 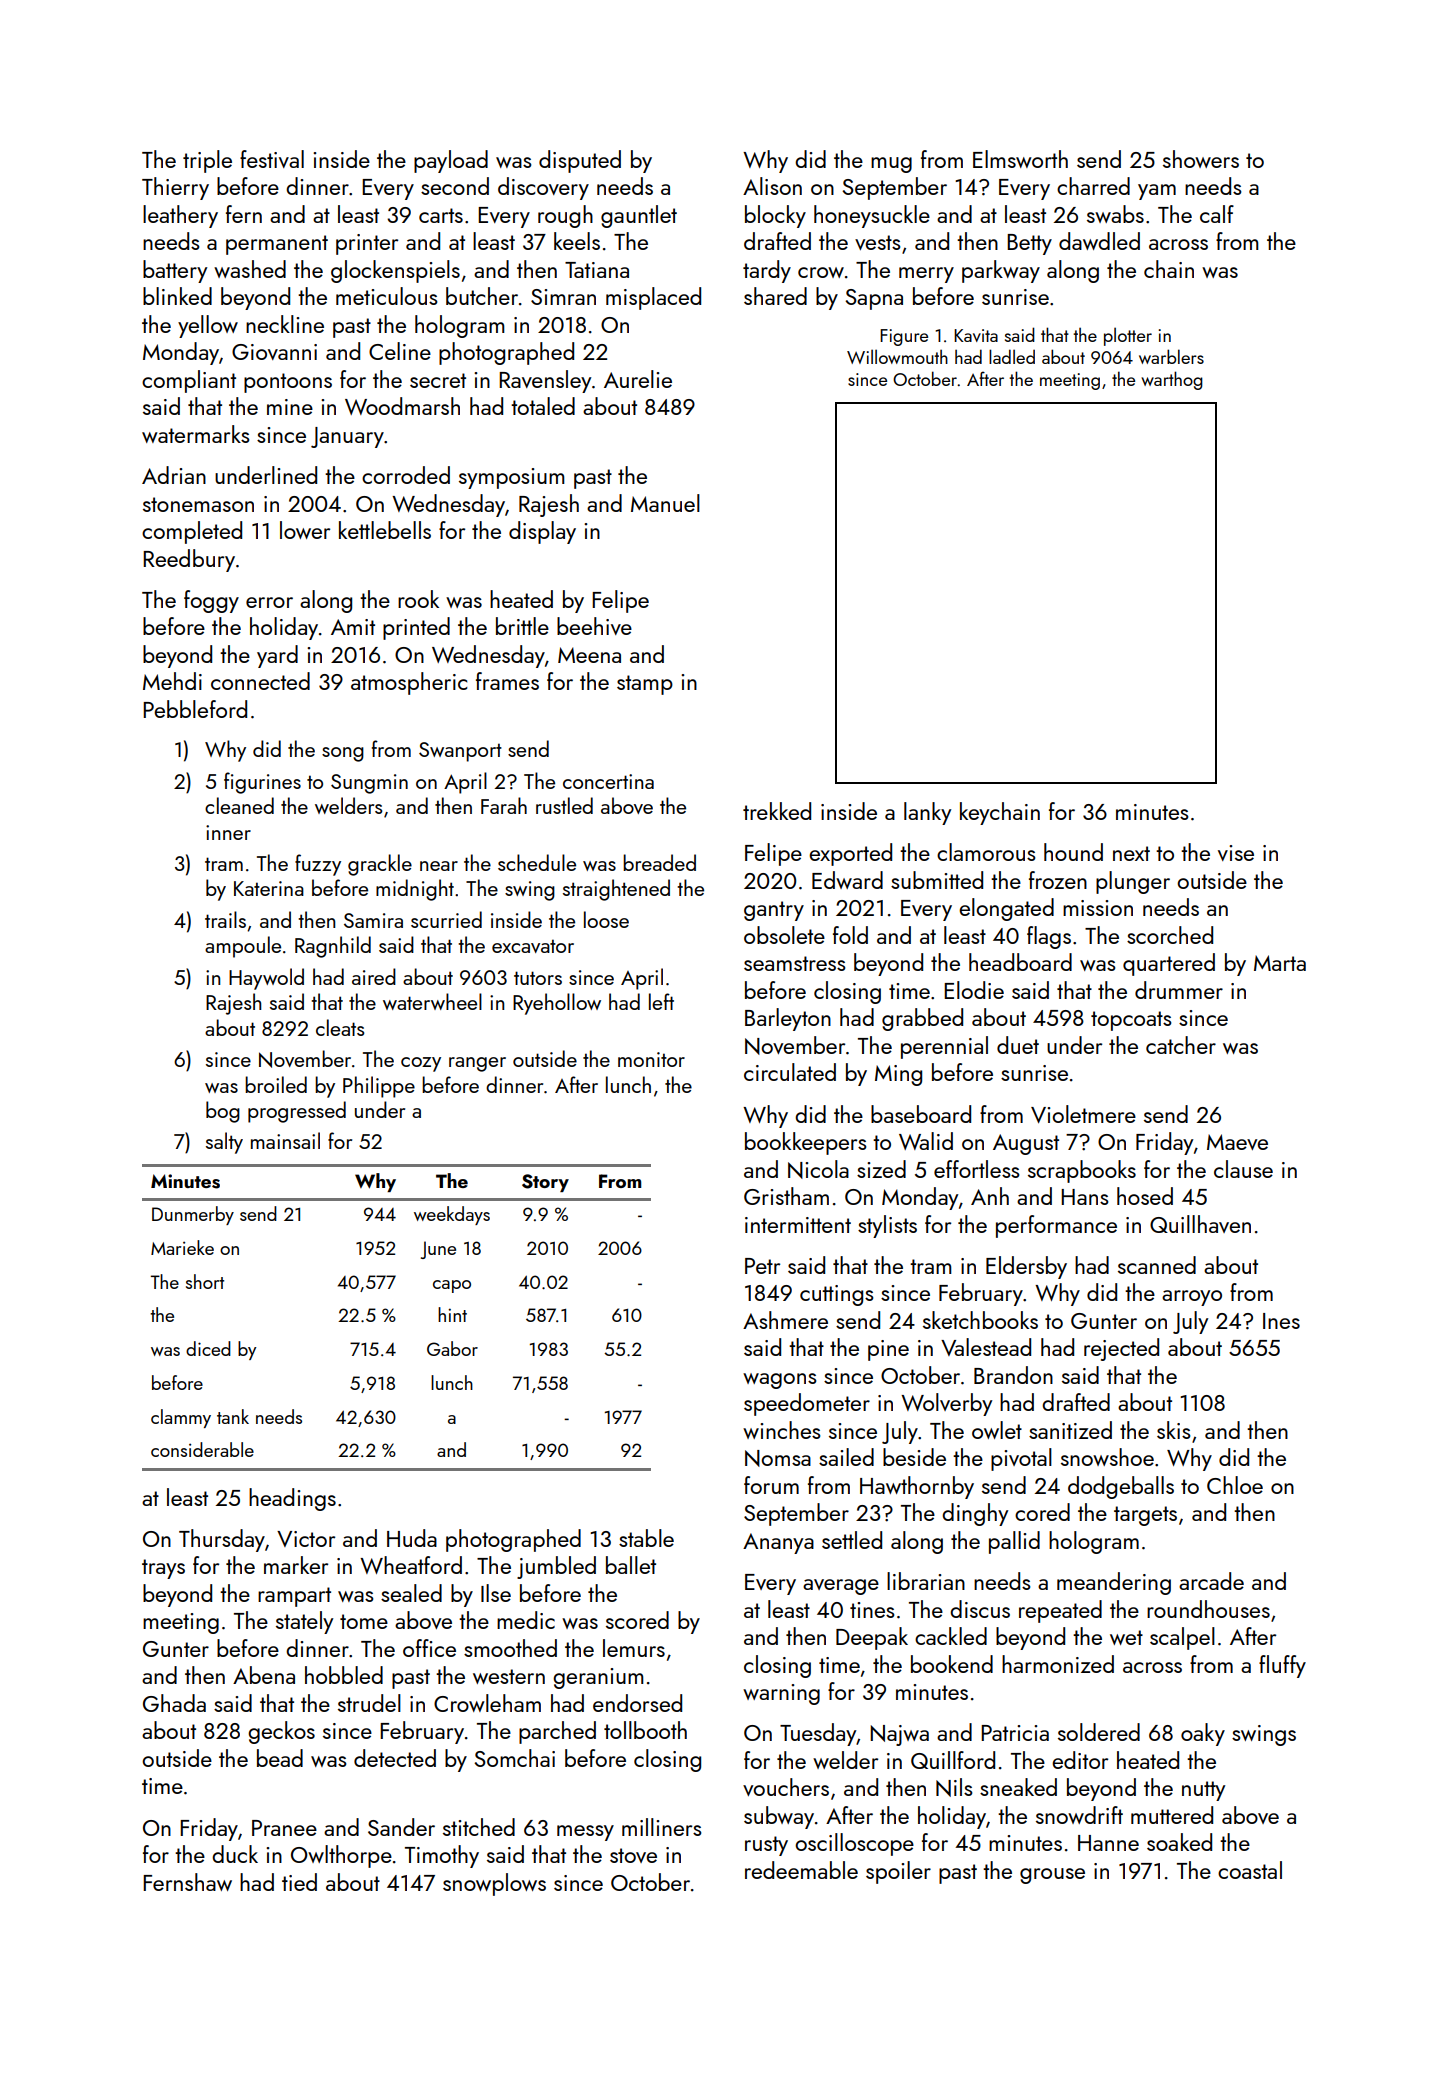 I want to click on Manuel, so click(x=665, y=503).
